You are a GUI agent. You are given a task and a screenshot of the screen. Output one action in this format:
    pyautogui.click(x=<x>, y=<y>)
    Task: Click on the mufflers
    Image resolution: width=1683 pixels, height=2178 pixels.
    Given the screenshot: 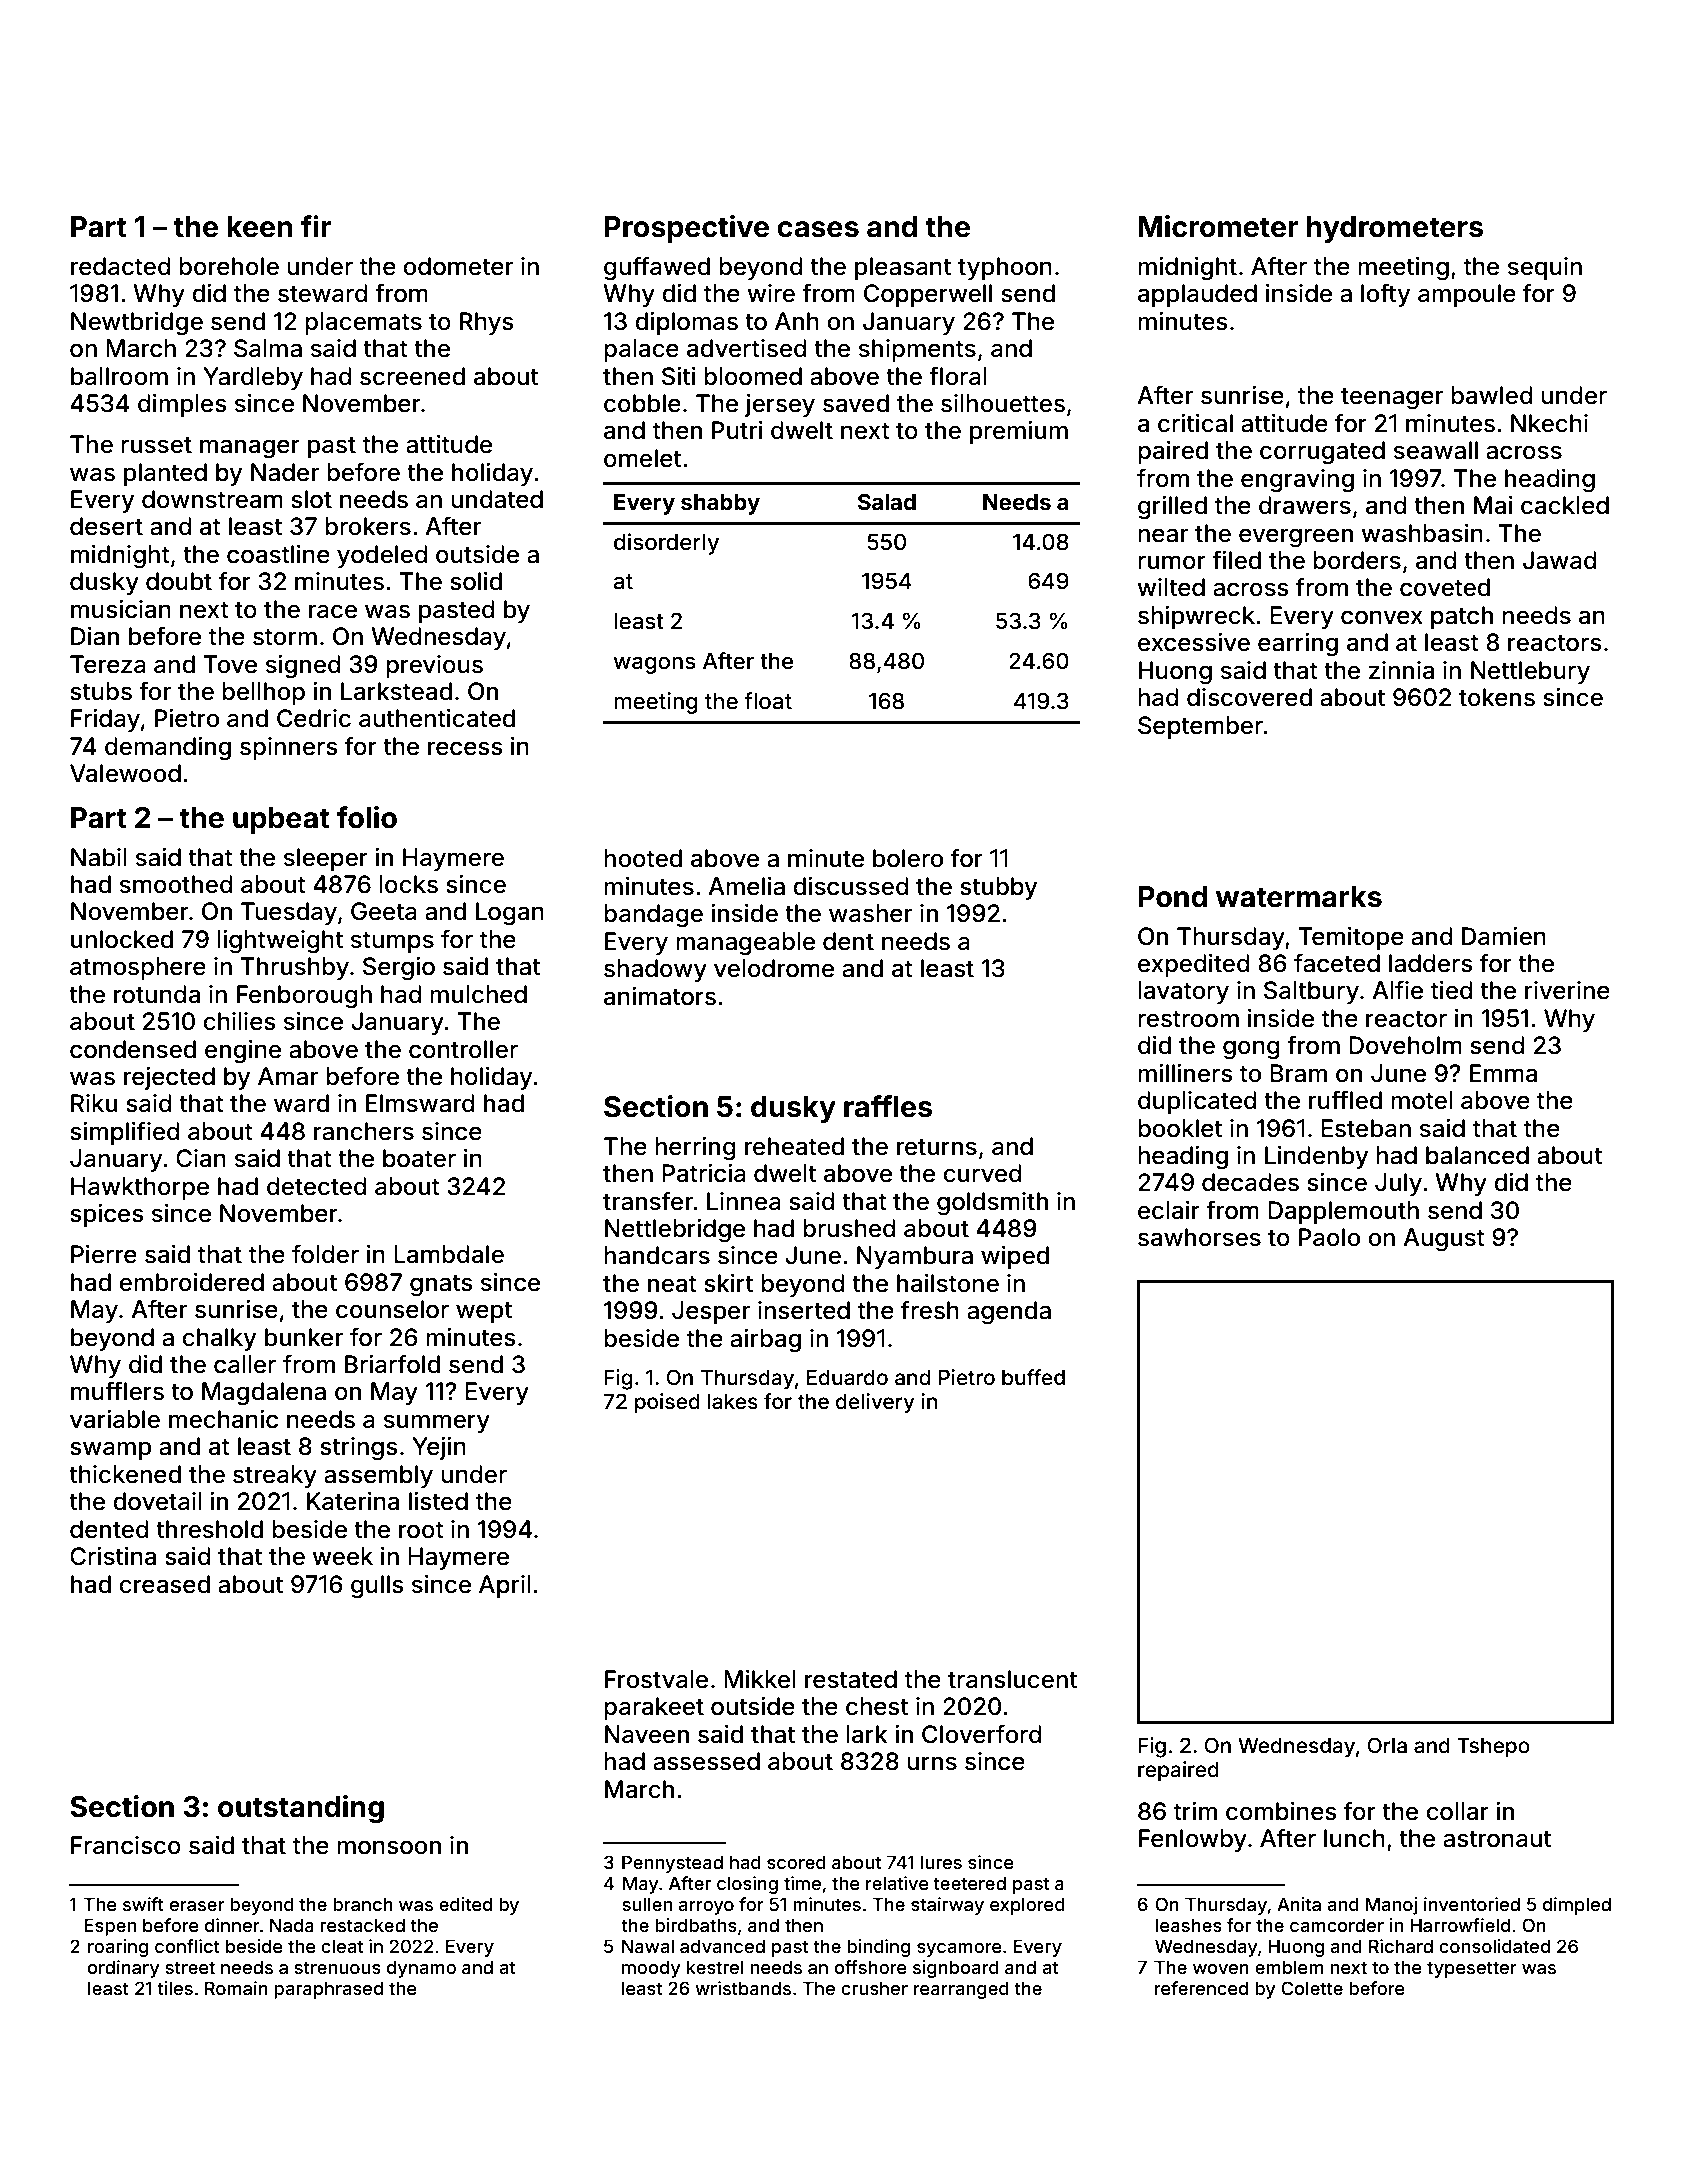 What is the action you would take?
    pyautogui.click(x=117, y=1391)
